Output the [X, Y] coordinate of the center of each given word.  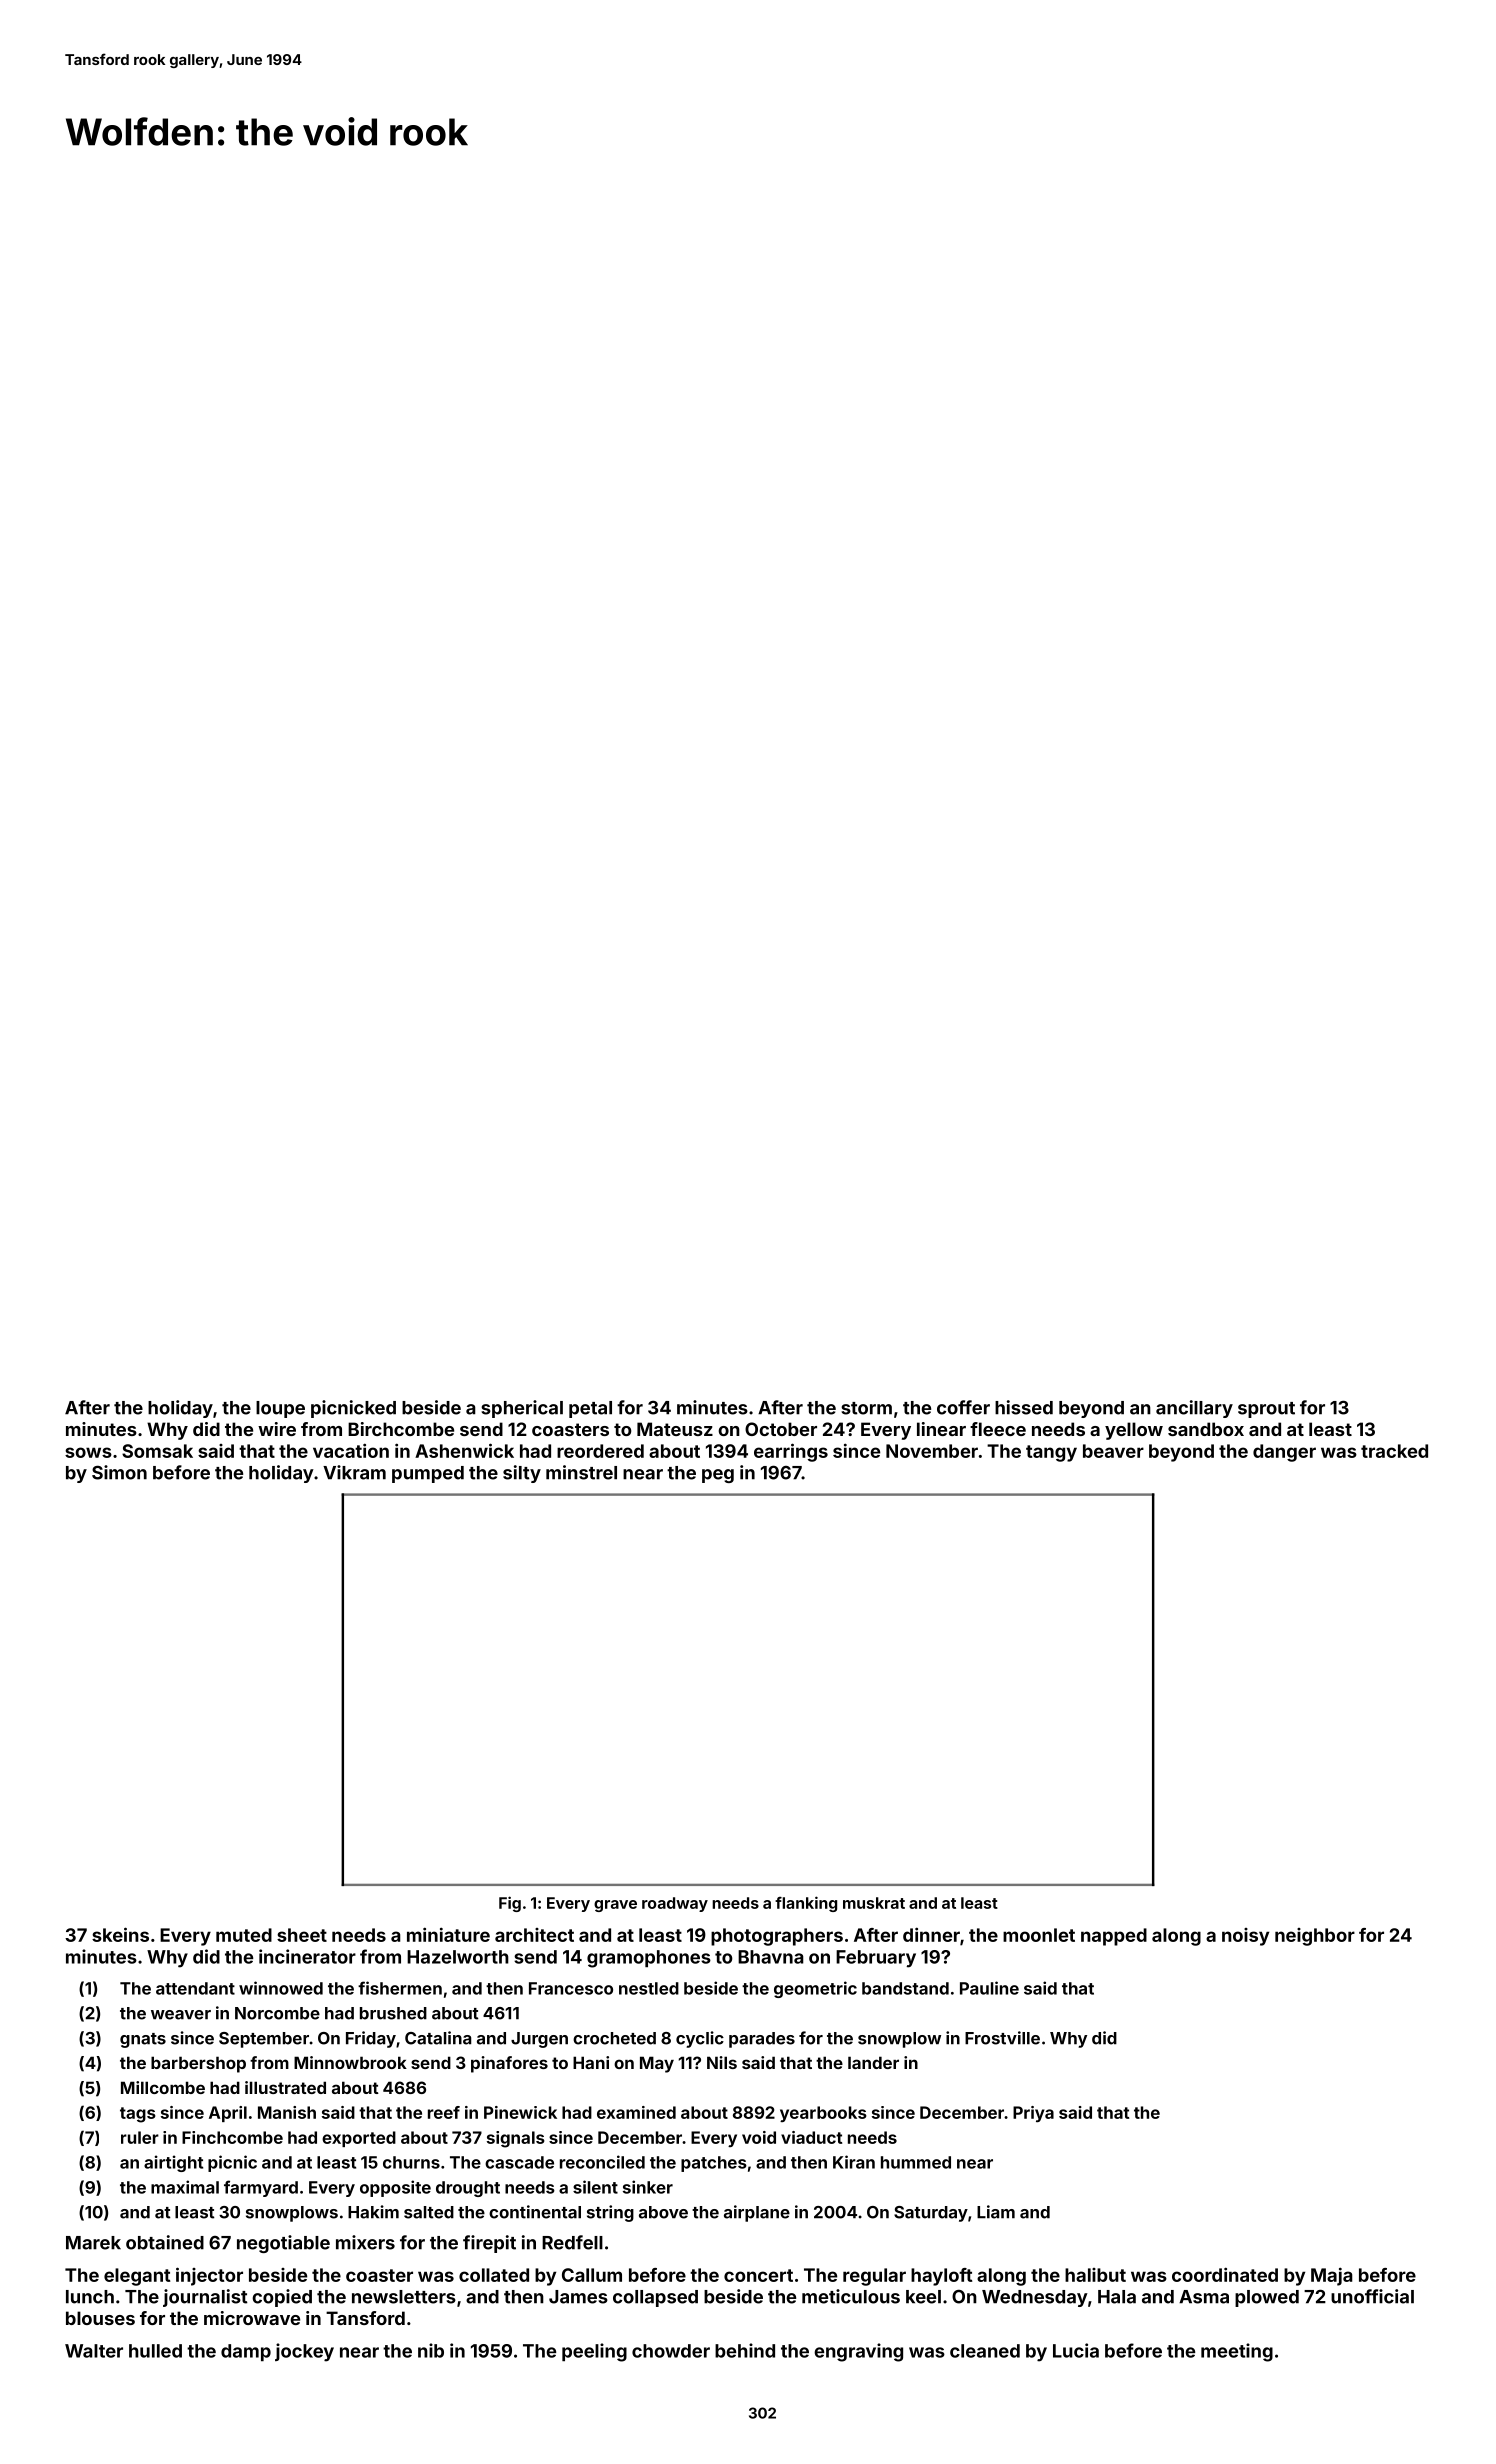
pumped [428, 1474]
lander [873, 2062]
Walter [94, 2351]
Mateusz [675, 1429]
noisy [1245, 1937]
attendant [195, 1988]
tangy [1051, 1453]
